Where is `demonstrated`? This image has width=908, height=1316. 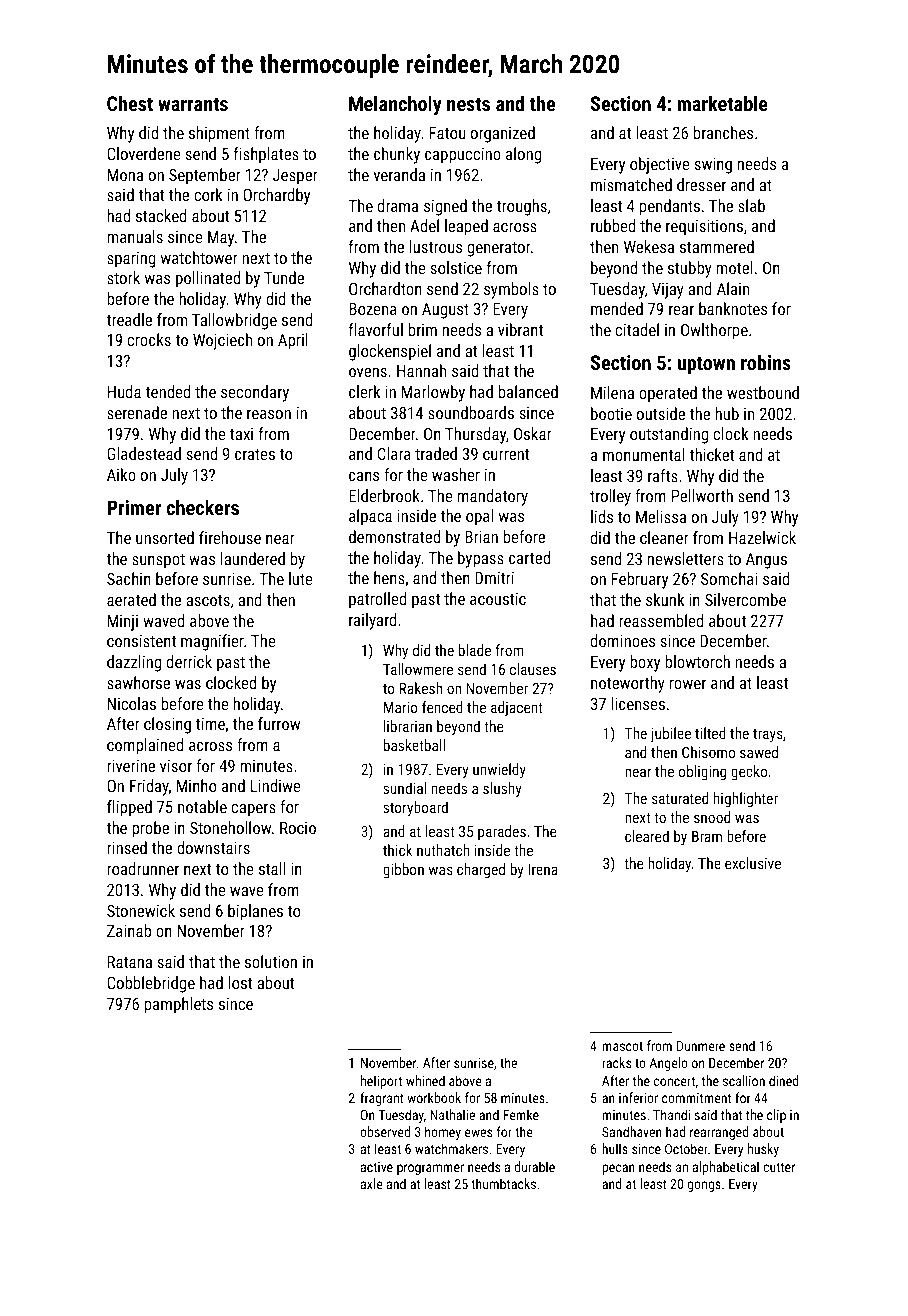 demonstrated is located at coordinates (394, 536).
